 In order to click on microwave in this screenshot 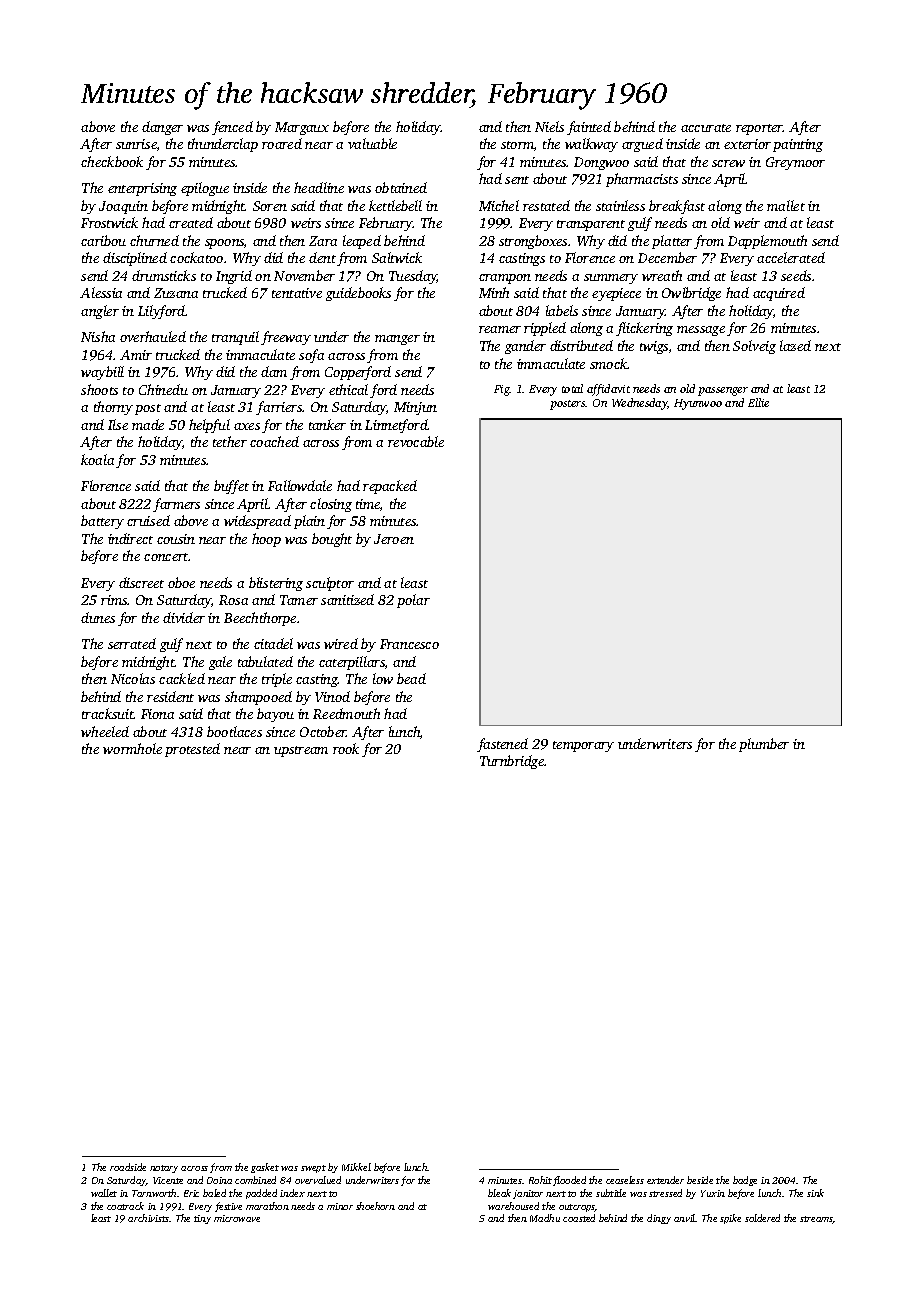, I will do `click(237, 1218)`.
